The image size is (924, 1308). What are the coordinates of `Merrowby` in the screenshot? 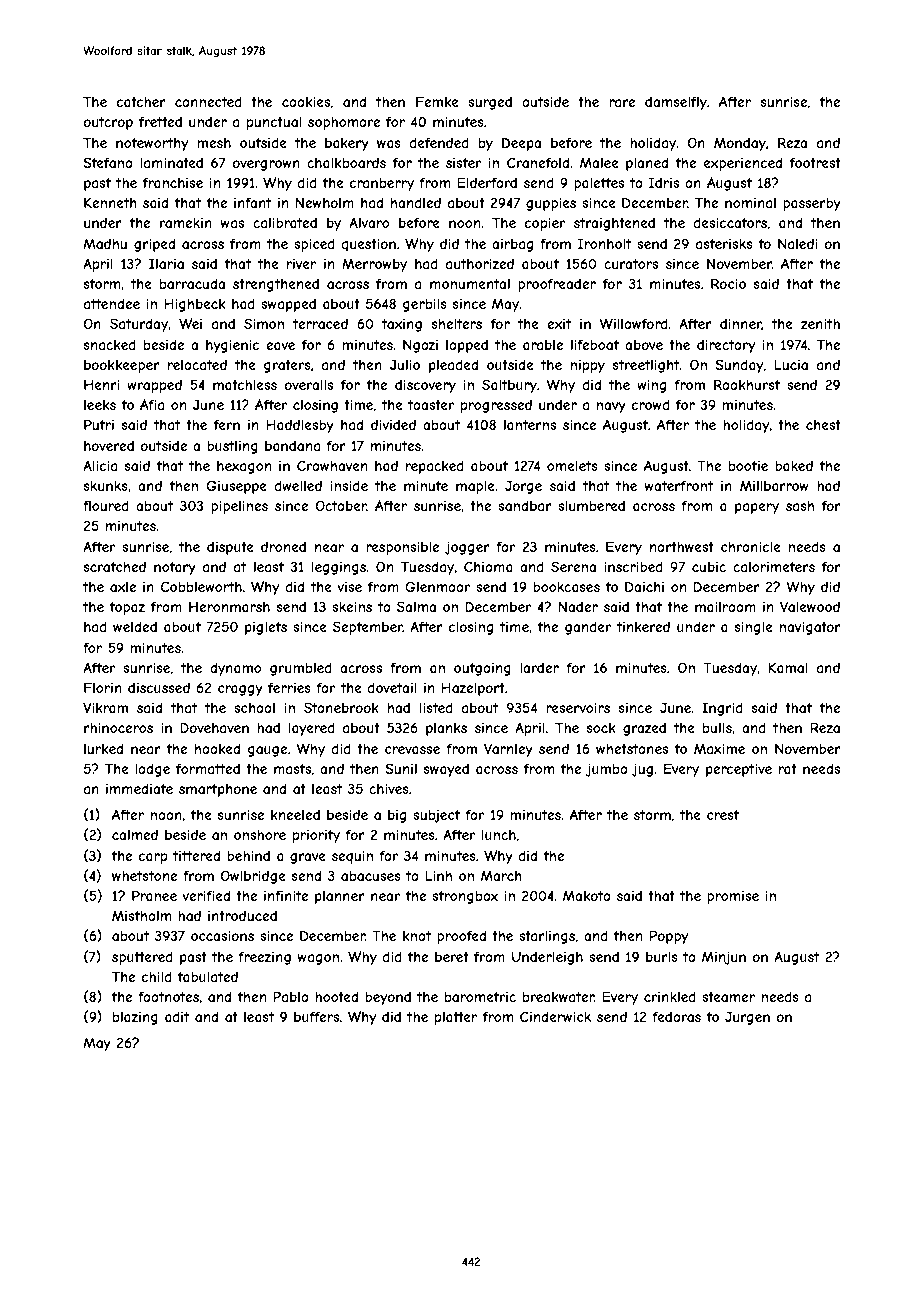 It's located at (374, 265).
